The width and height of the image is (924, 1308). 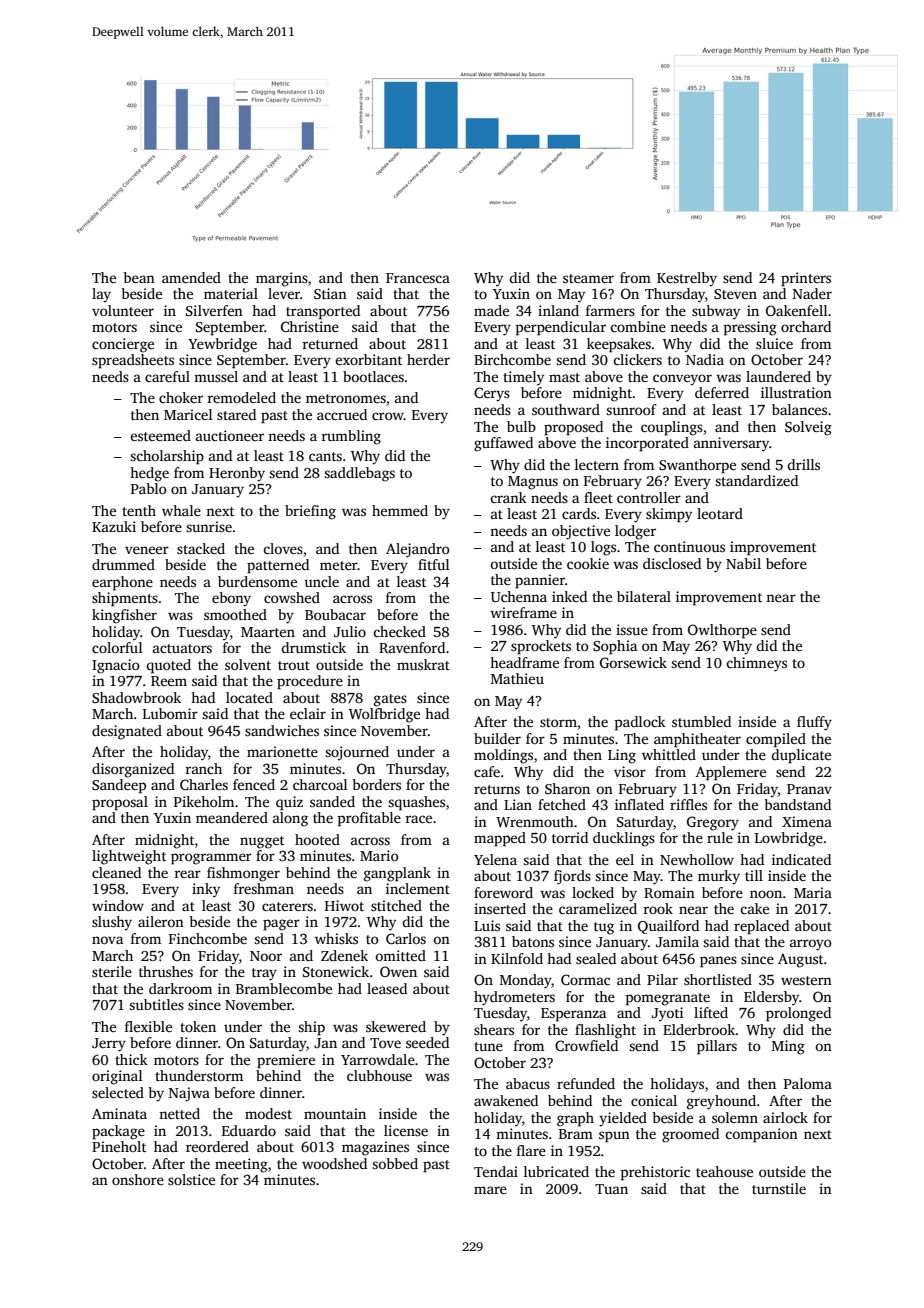 I want to click on amended, so click(x=191, y=277).
